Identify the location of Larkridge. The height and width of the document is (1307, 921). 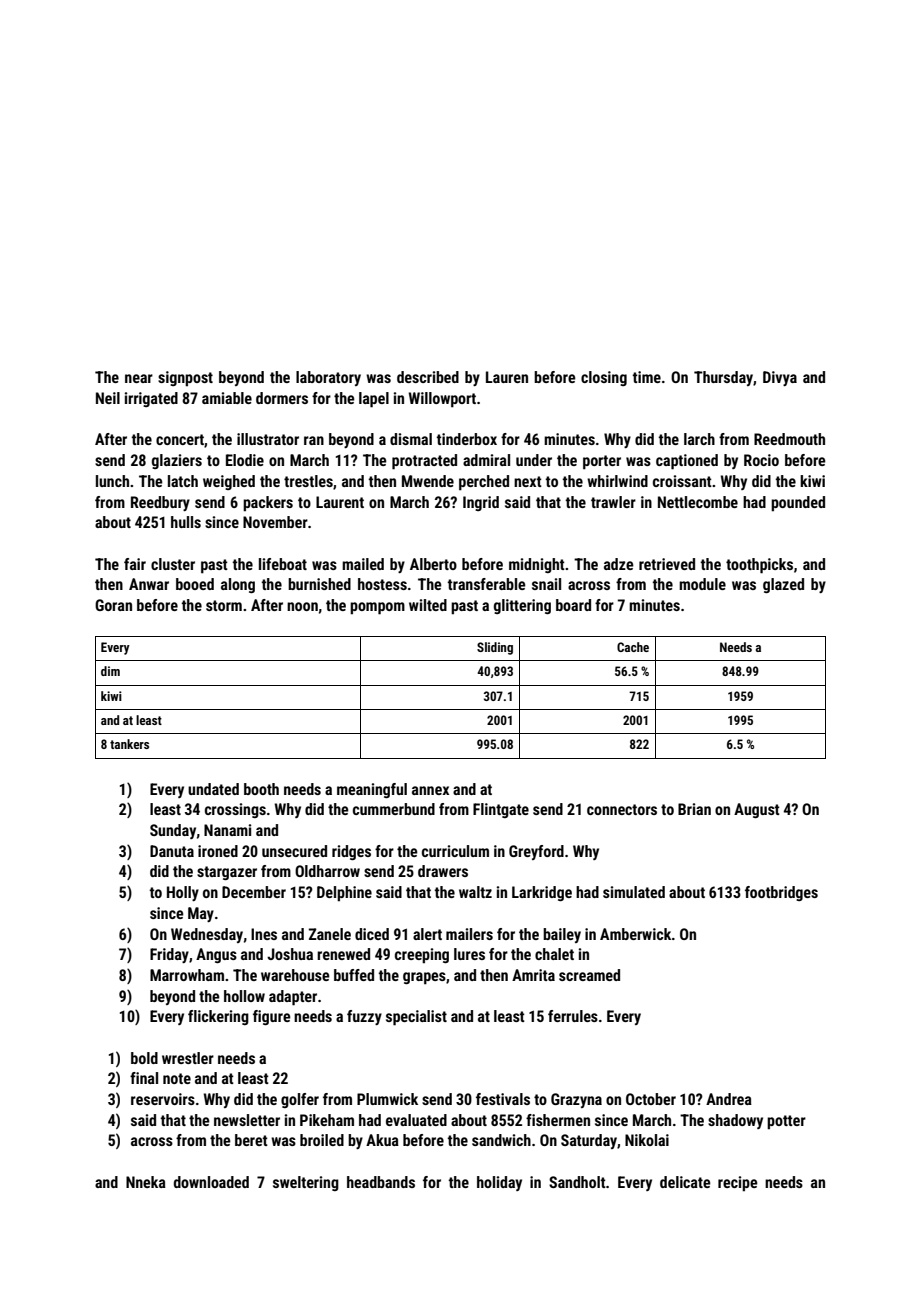
(542, 893).
